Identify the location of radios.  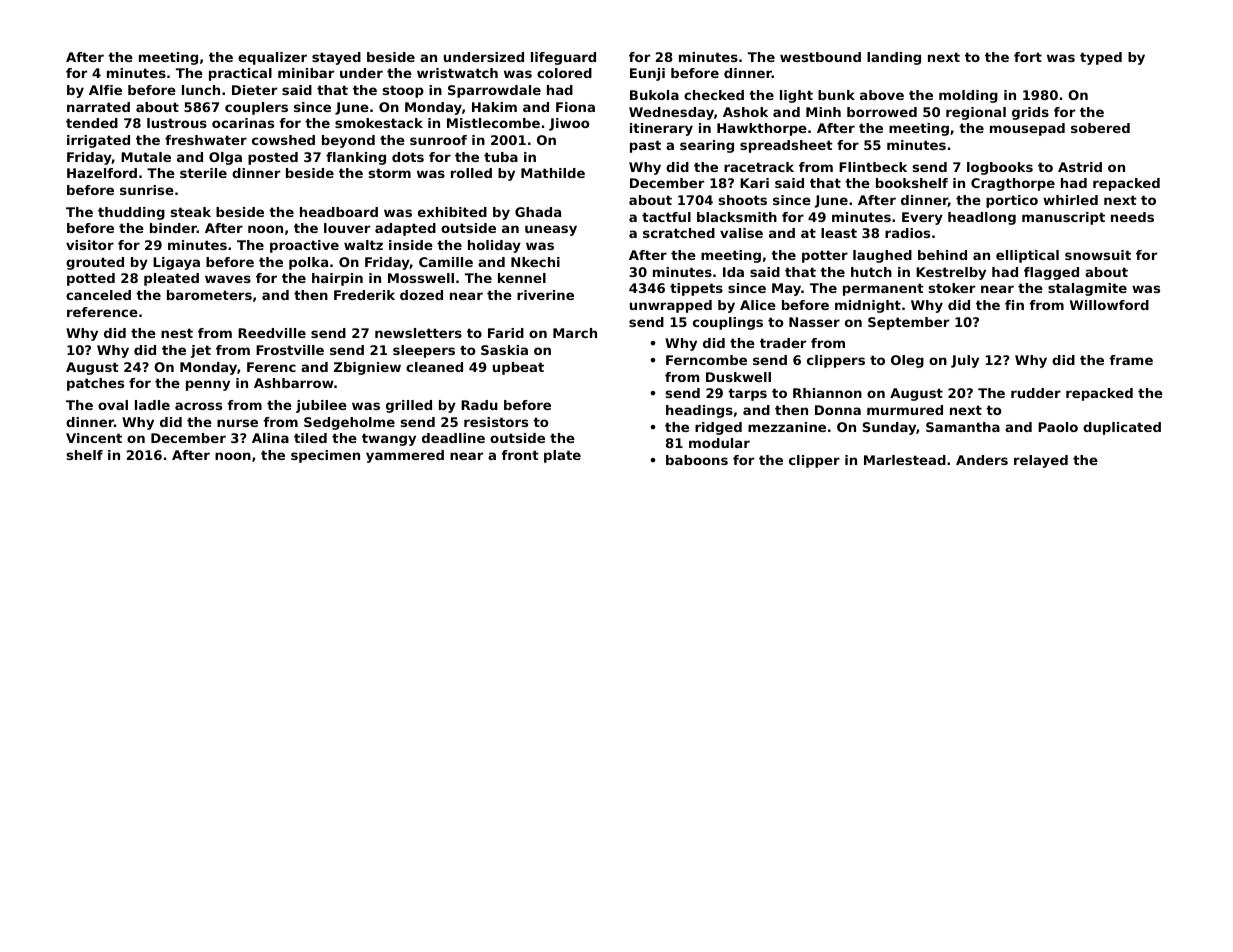
(907, 233).
